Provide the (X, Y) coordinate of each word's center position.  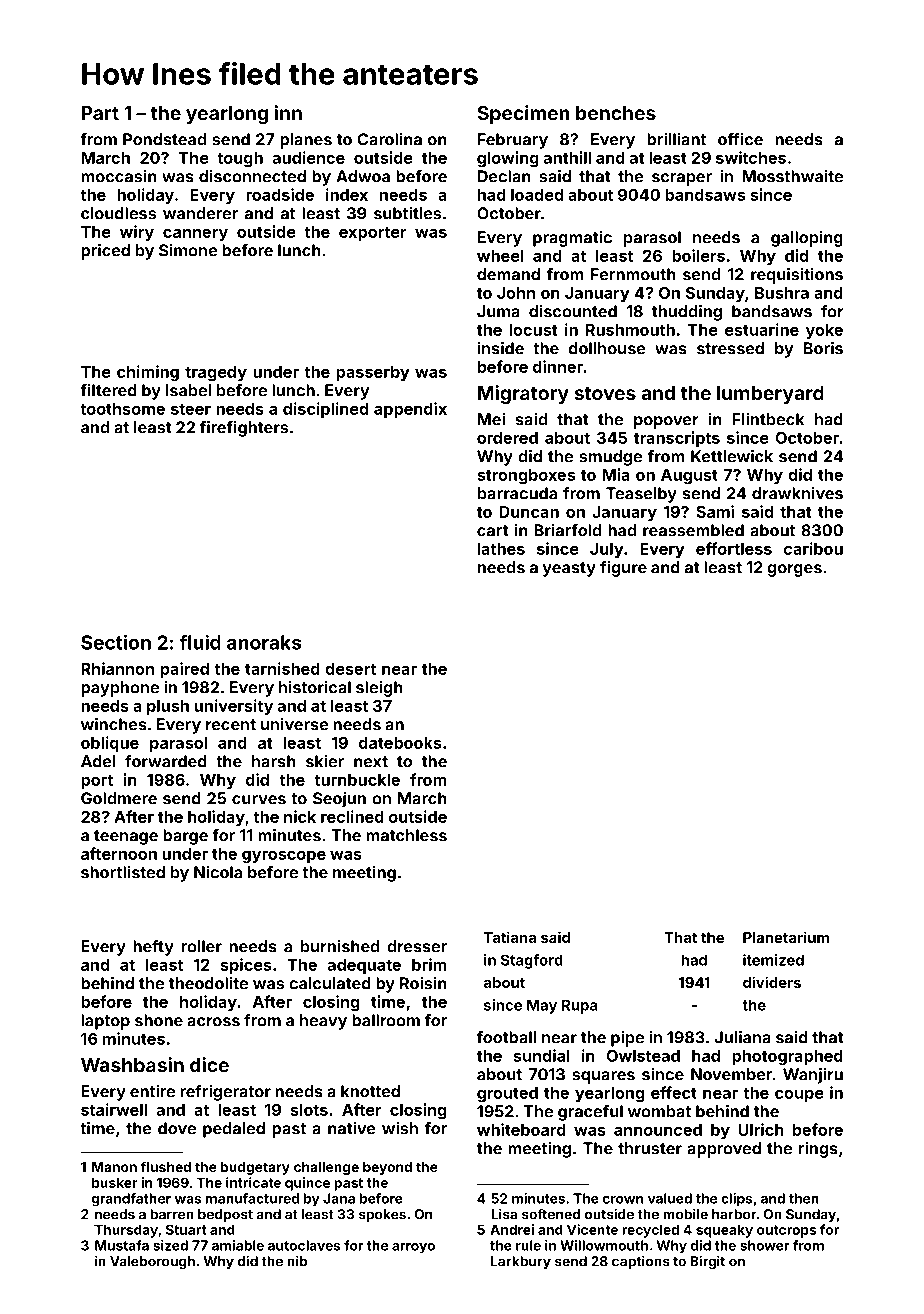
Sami (715, 511)
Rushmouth (630, 330)
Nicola (218, 872)
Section (116, 642)
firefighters (244, 429)
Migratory (523, 394)
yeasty (569, 569)
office (740, 139)
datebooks (400, 743)
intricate (253, 1182)
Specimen (523, 114)
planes (306, 141)
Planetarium (786, 937)
